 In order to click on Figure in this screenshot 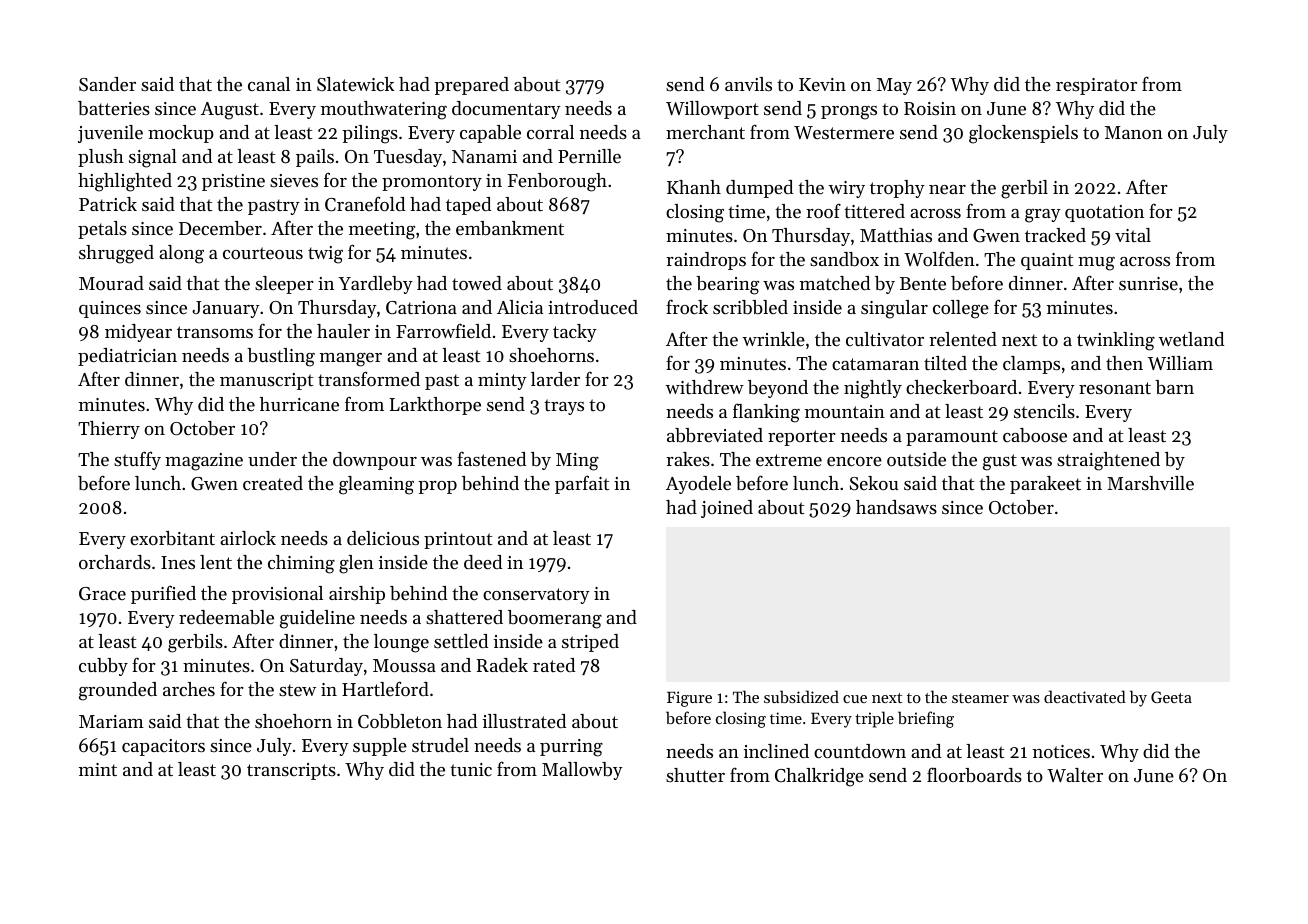, I will do `click(689, 699)`.
